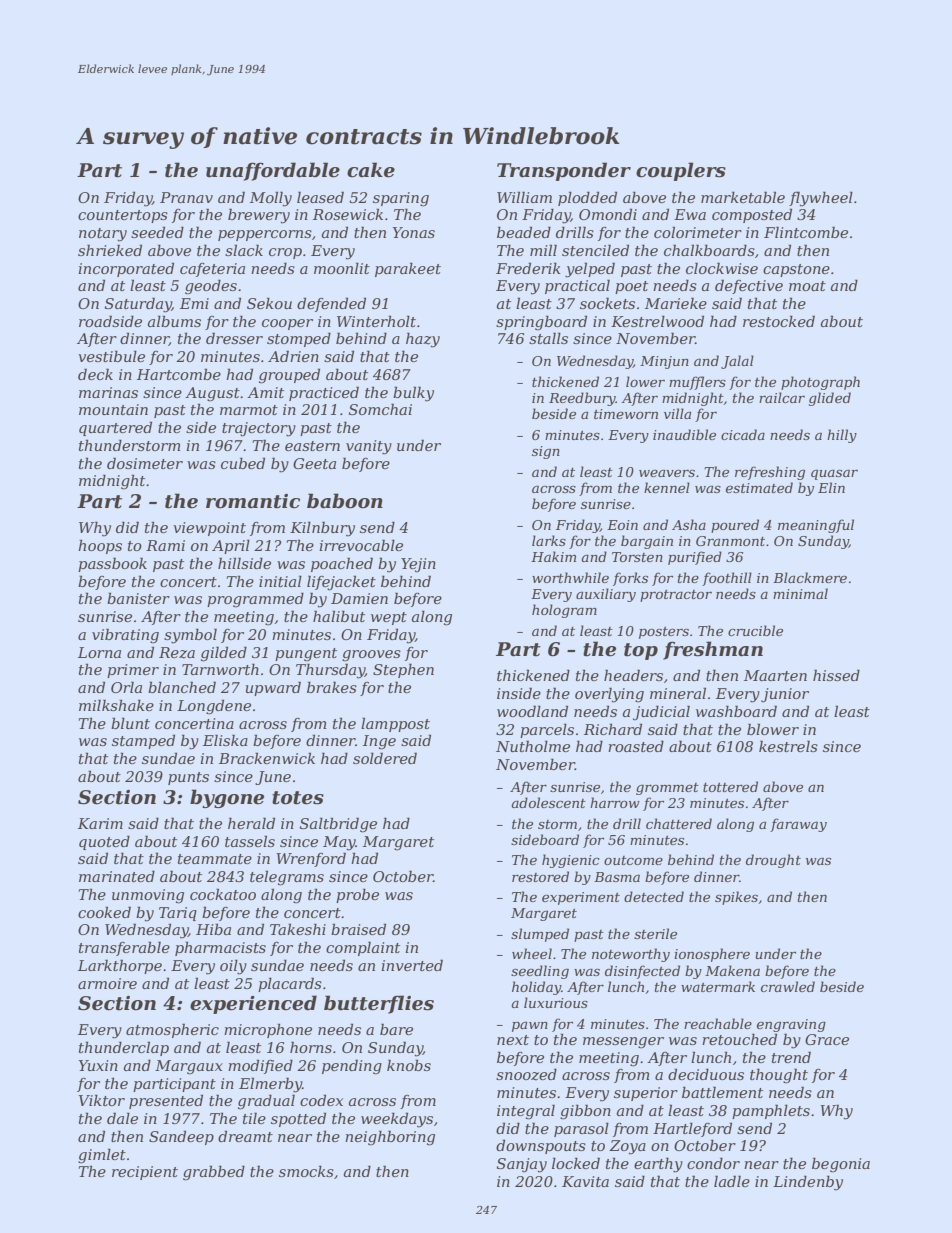 Image resolution: width=952 pixels, height=1233 pixels. Describe the element at coordinates (788, 746) in the screenshot. I see `kestrels` at that location.
